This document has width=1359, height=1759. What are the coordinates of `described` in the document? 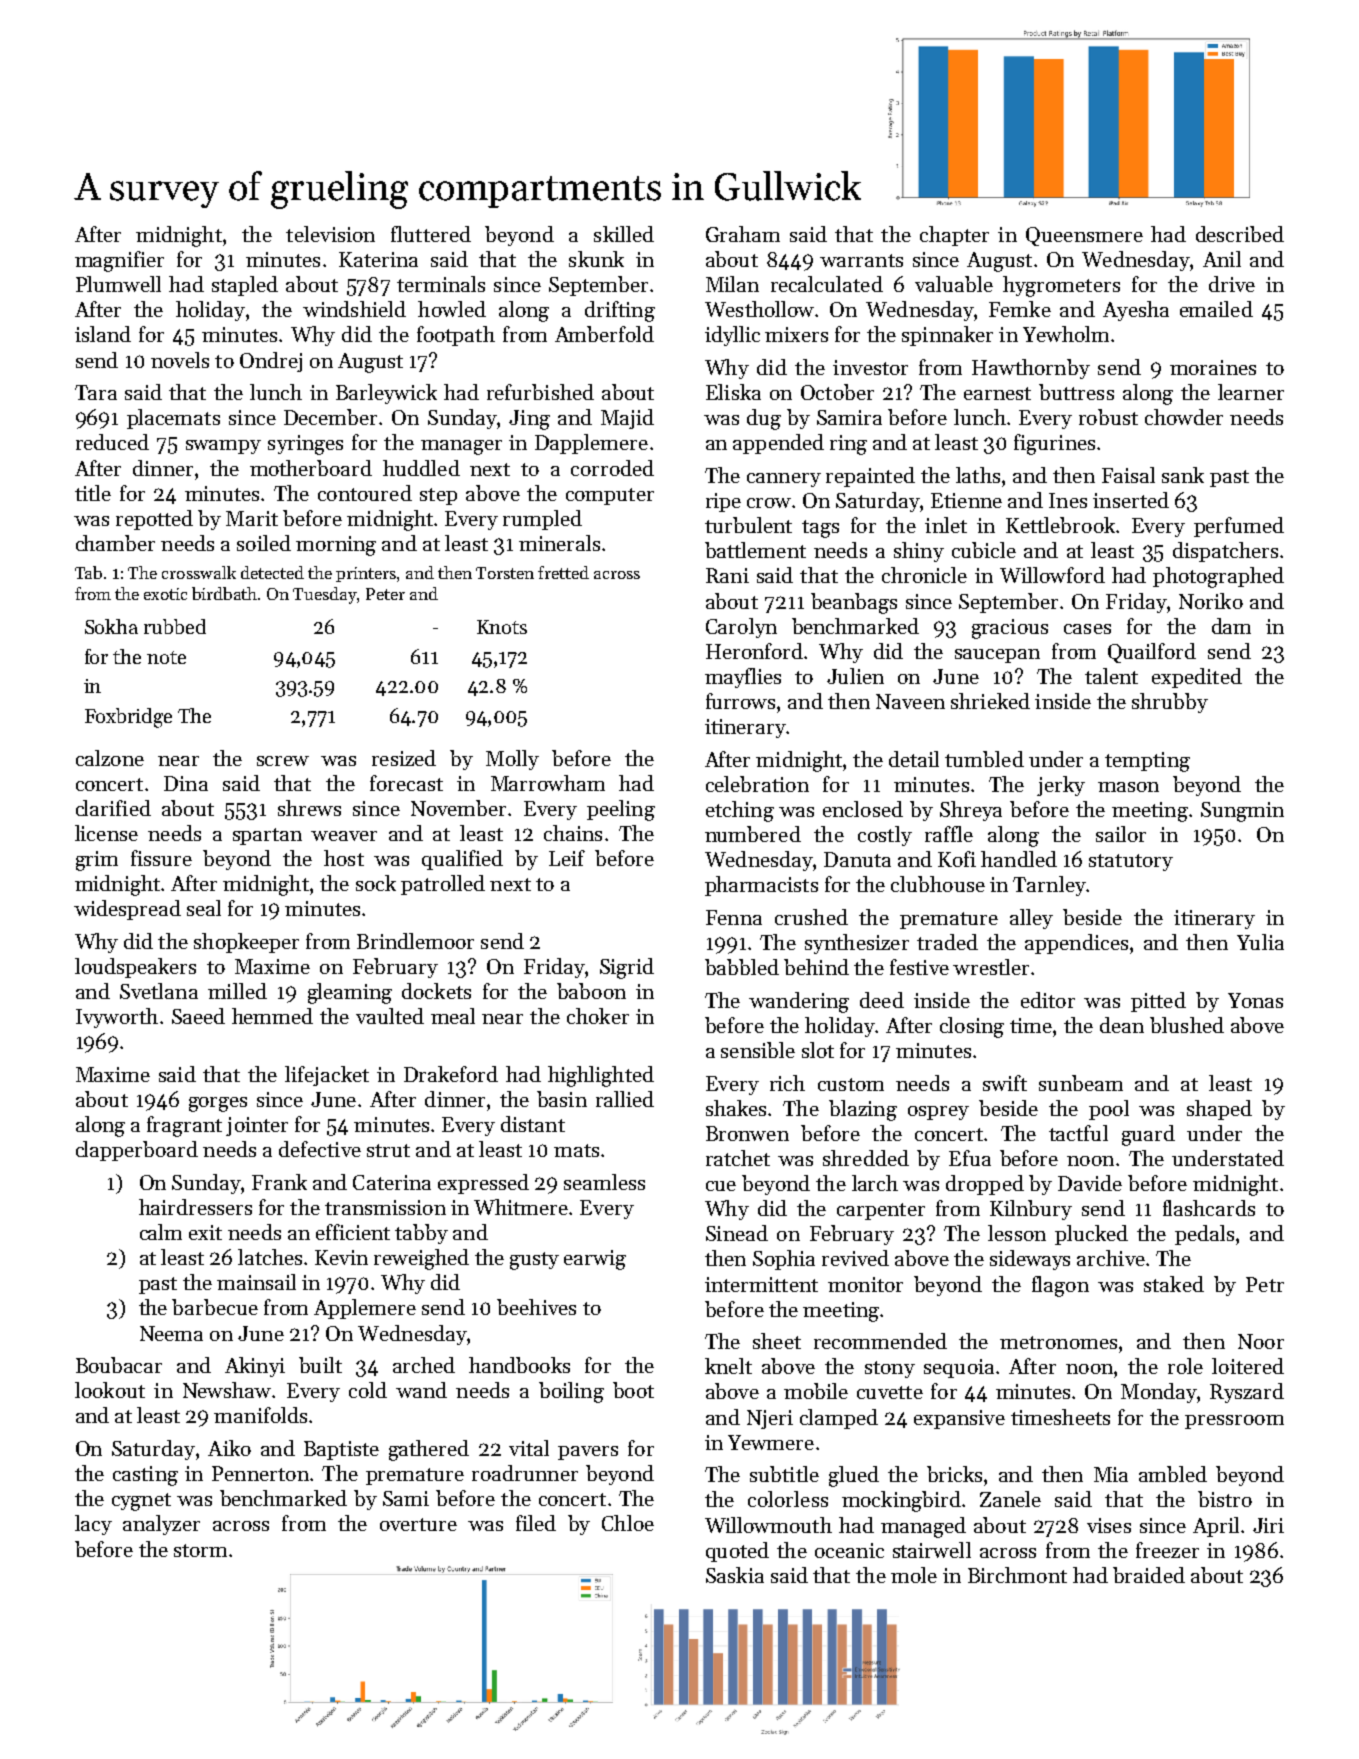 It's located at (1240, 234).
